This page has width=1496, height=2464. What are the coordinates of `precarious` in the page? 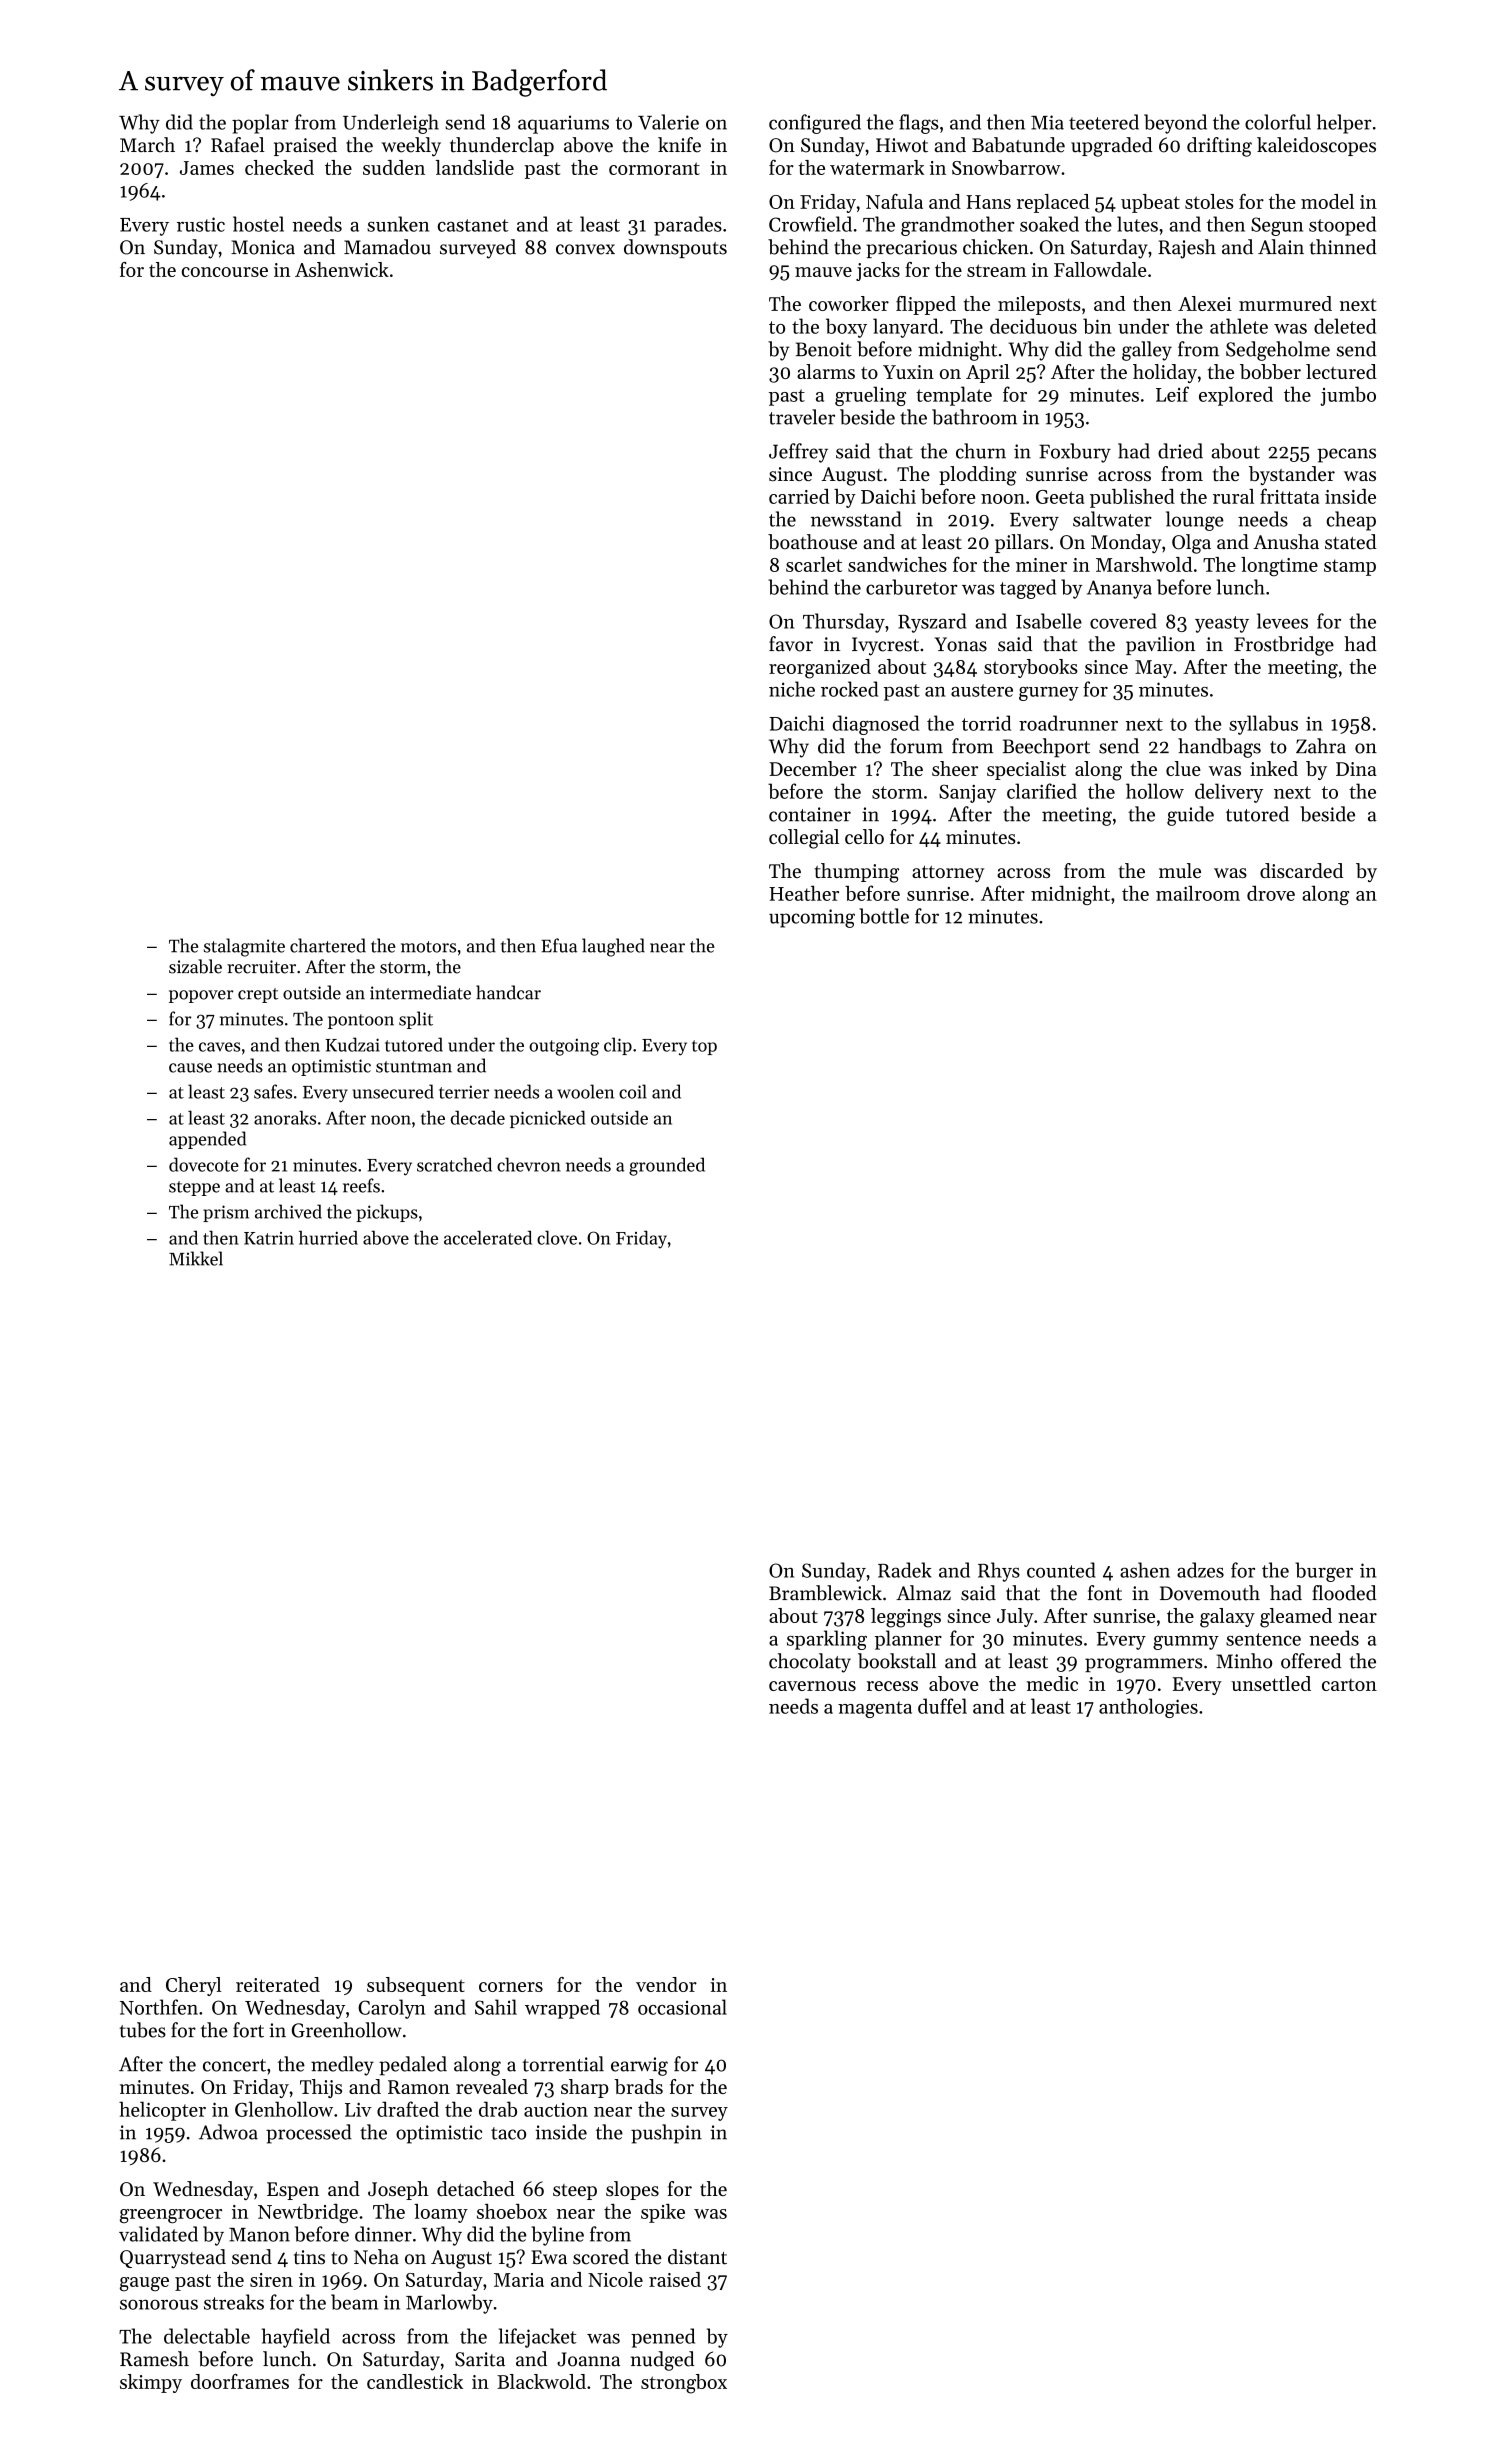 It's located at (911, 249).
